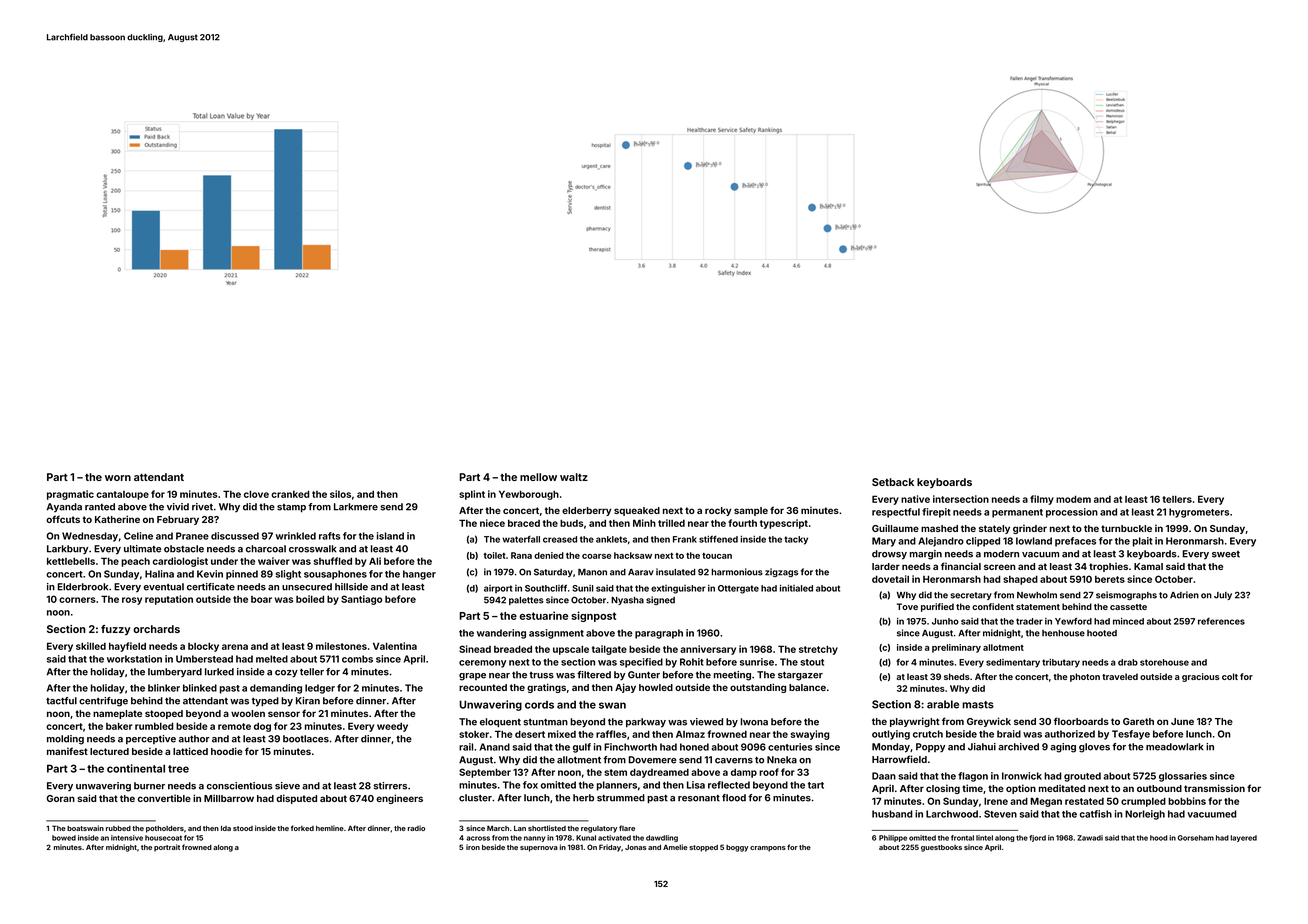  What do you see at coordinates (582, 588) in the screenshot?
I see `Sunil` at bounding box center [582, 588].
